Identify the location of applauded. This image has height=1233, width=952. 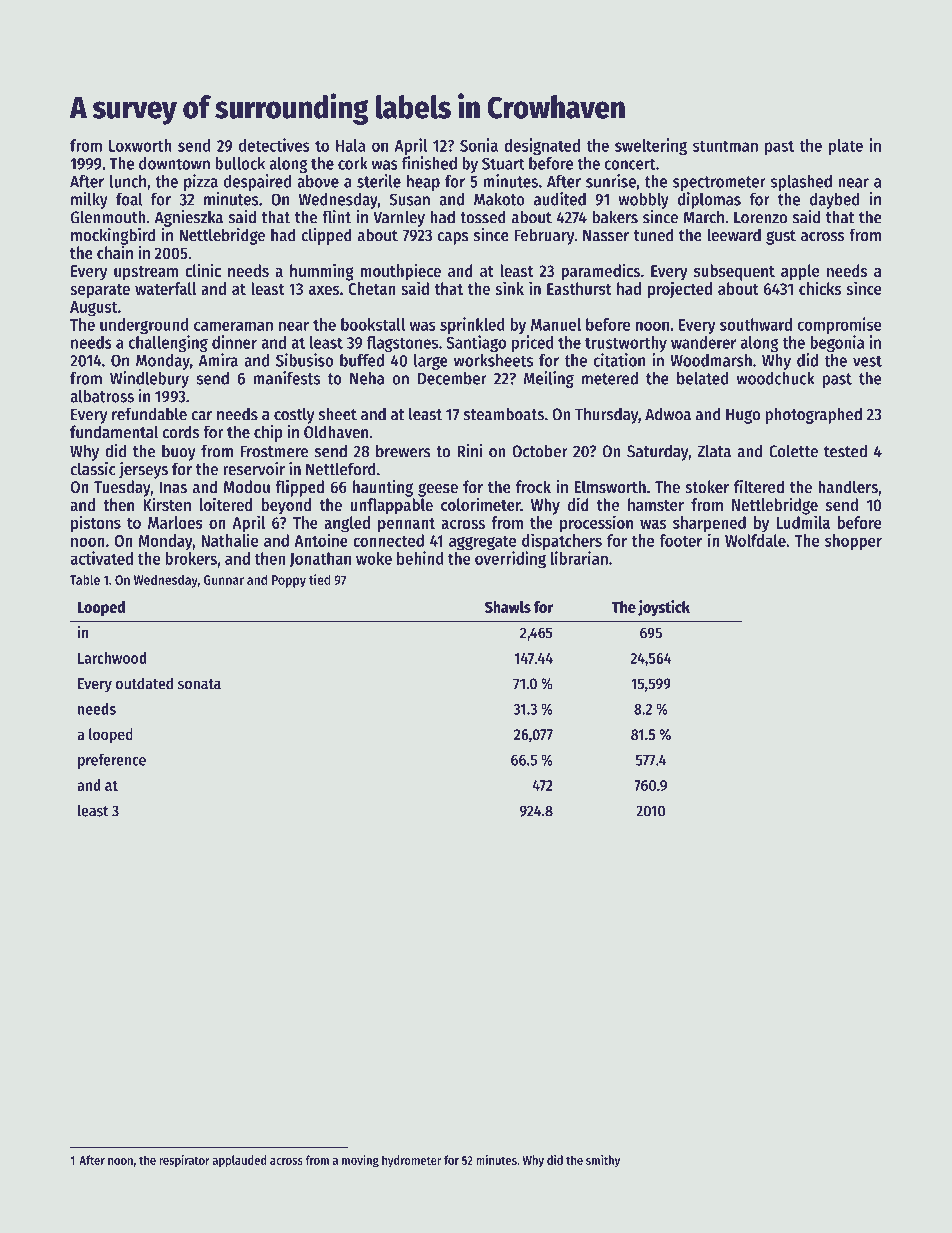
(239, 1161).
